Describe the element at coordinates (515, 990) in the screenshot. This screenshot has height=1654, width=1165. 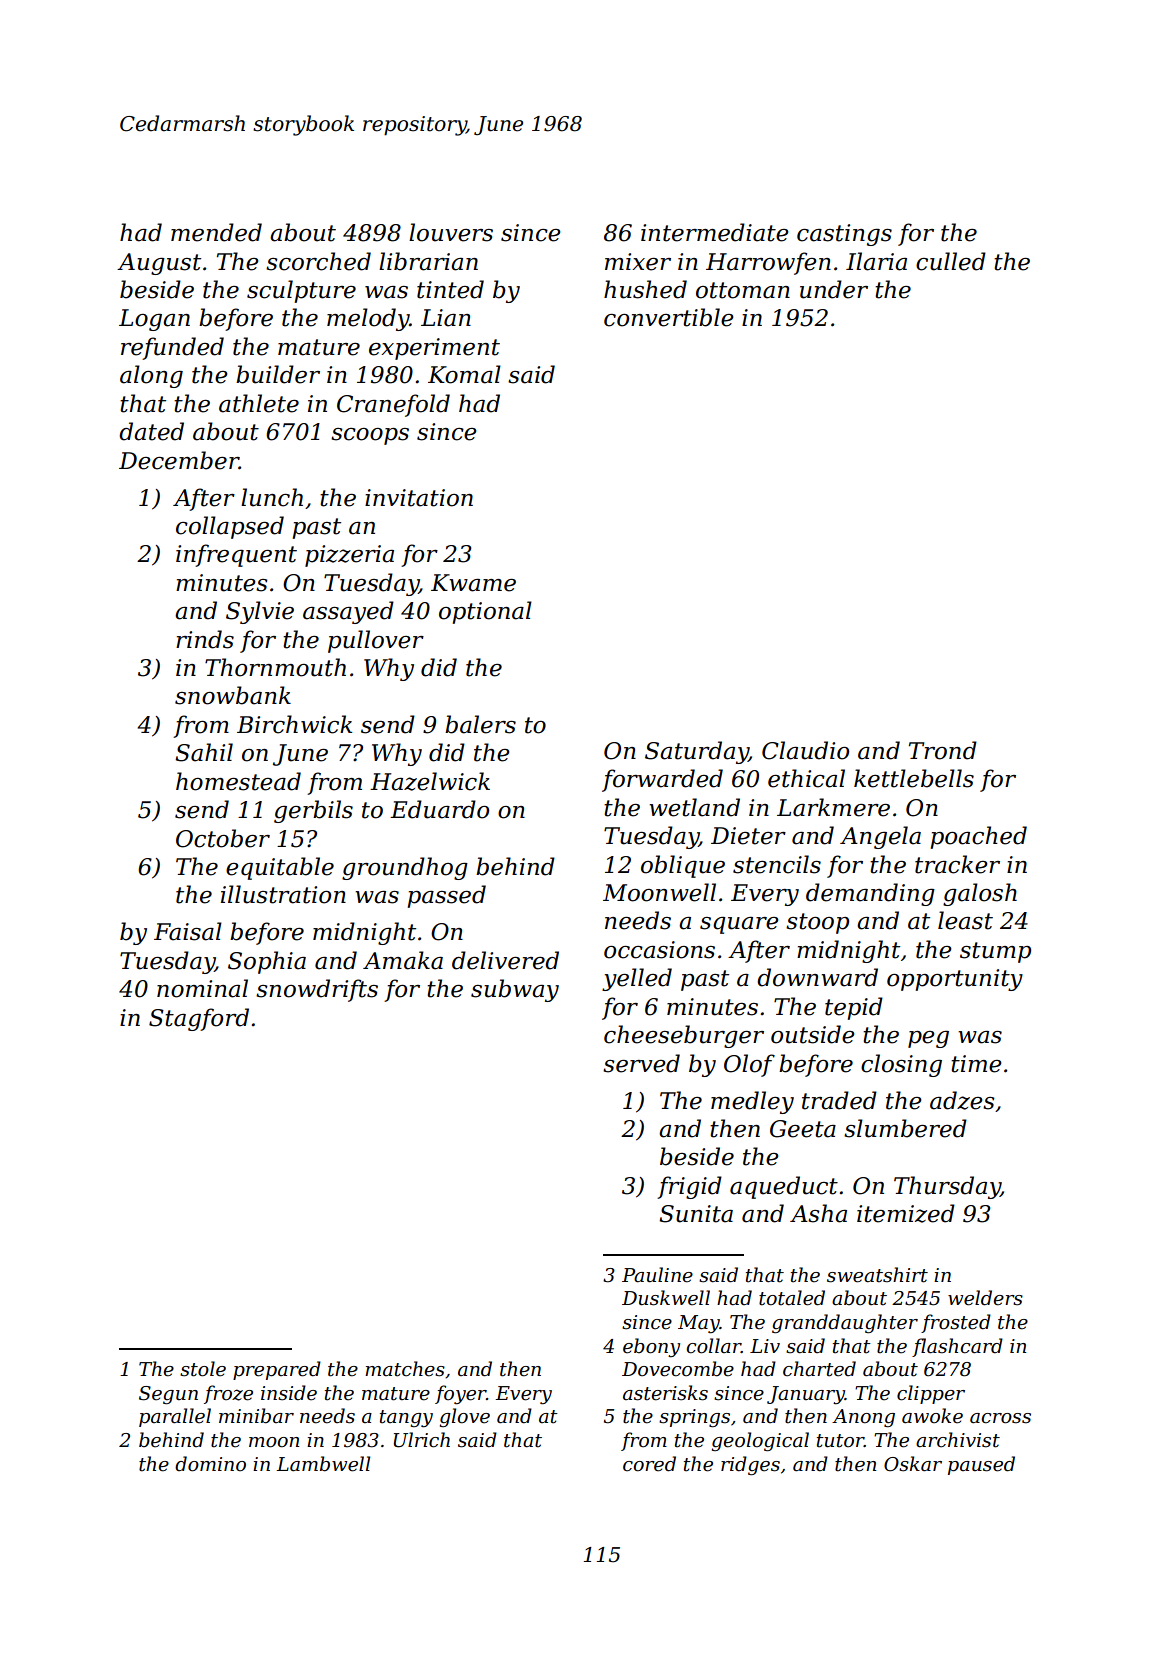
I see `subway` at that location.
